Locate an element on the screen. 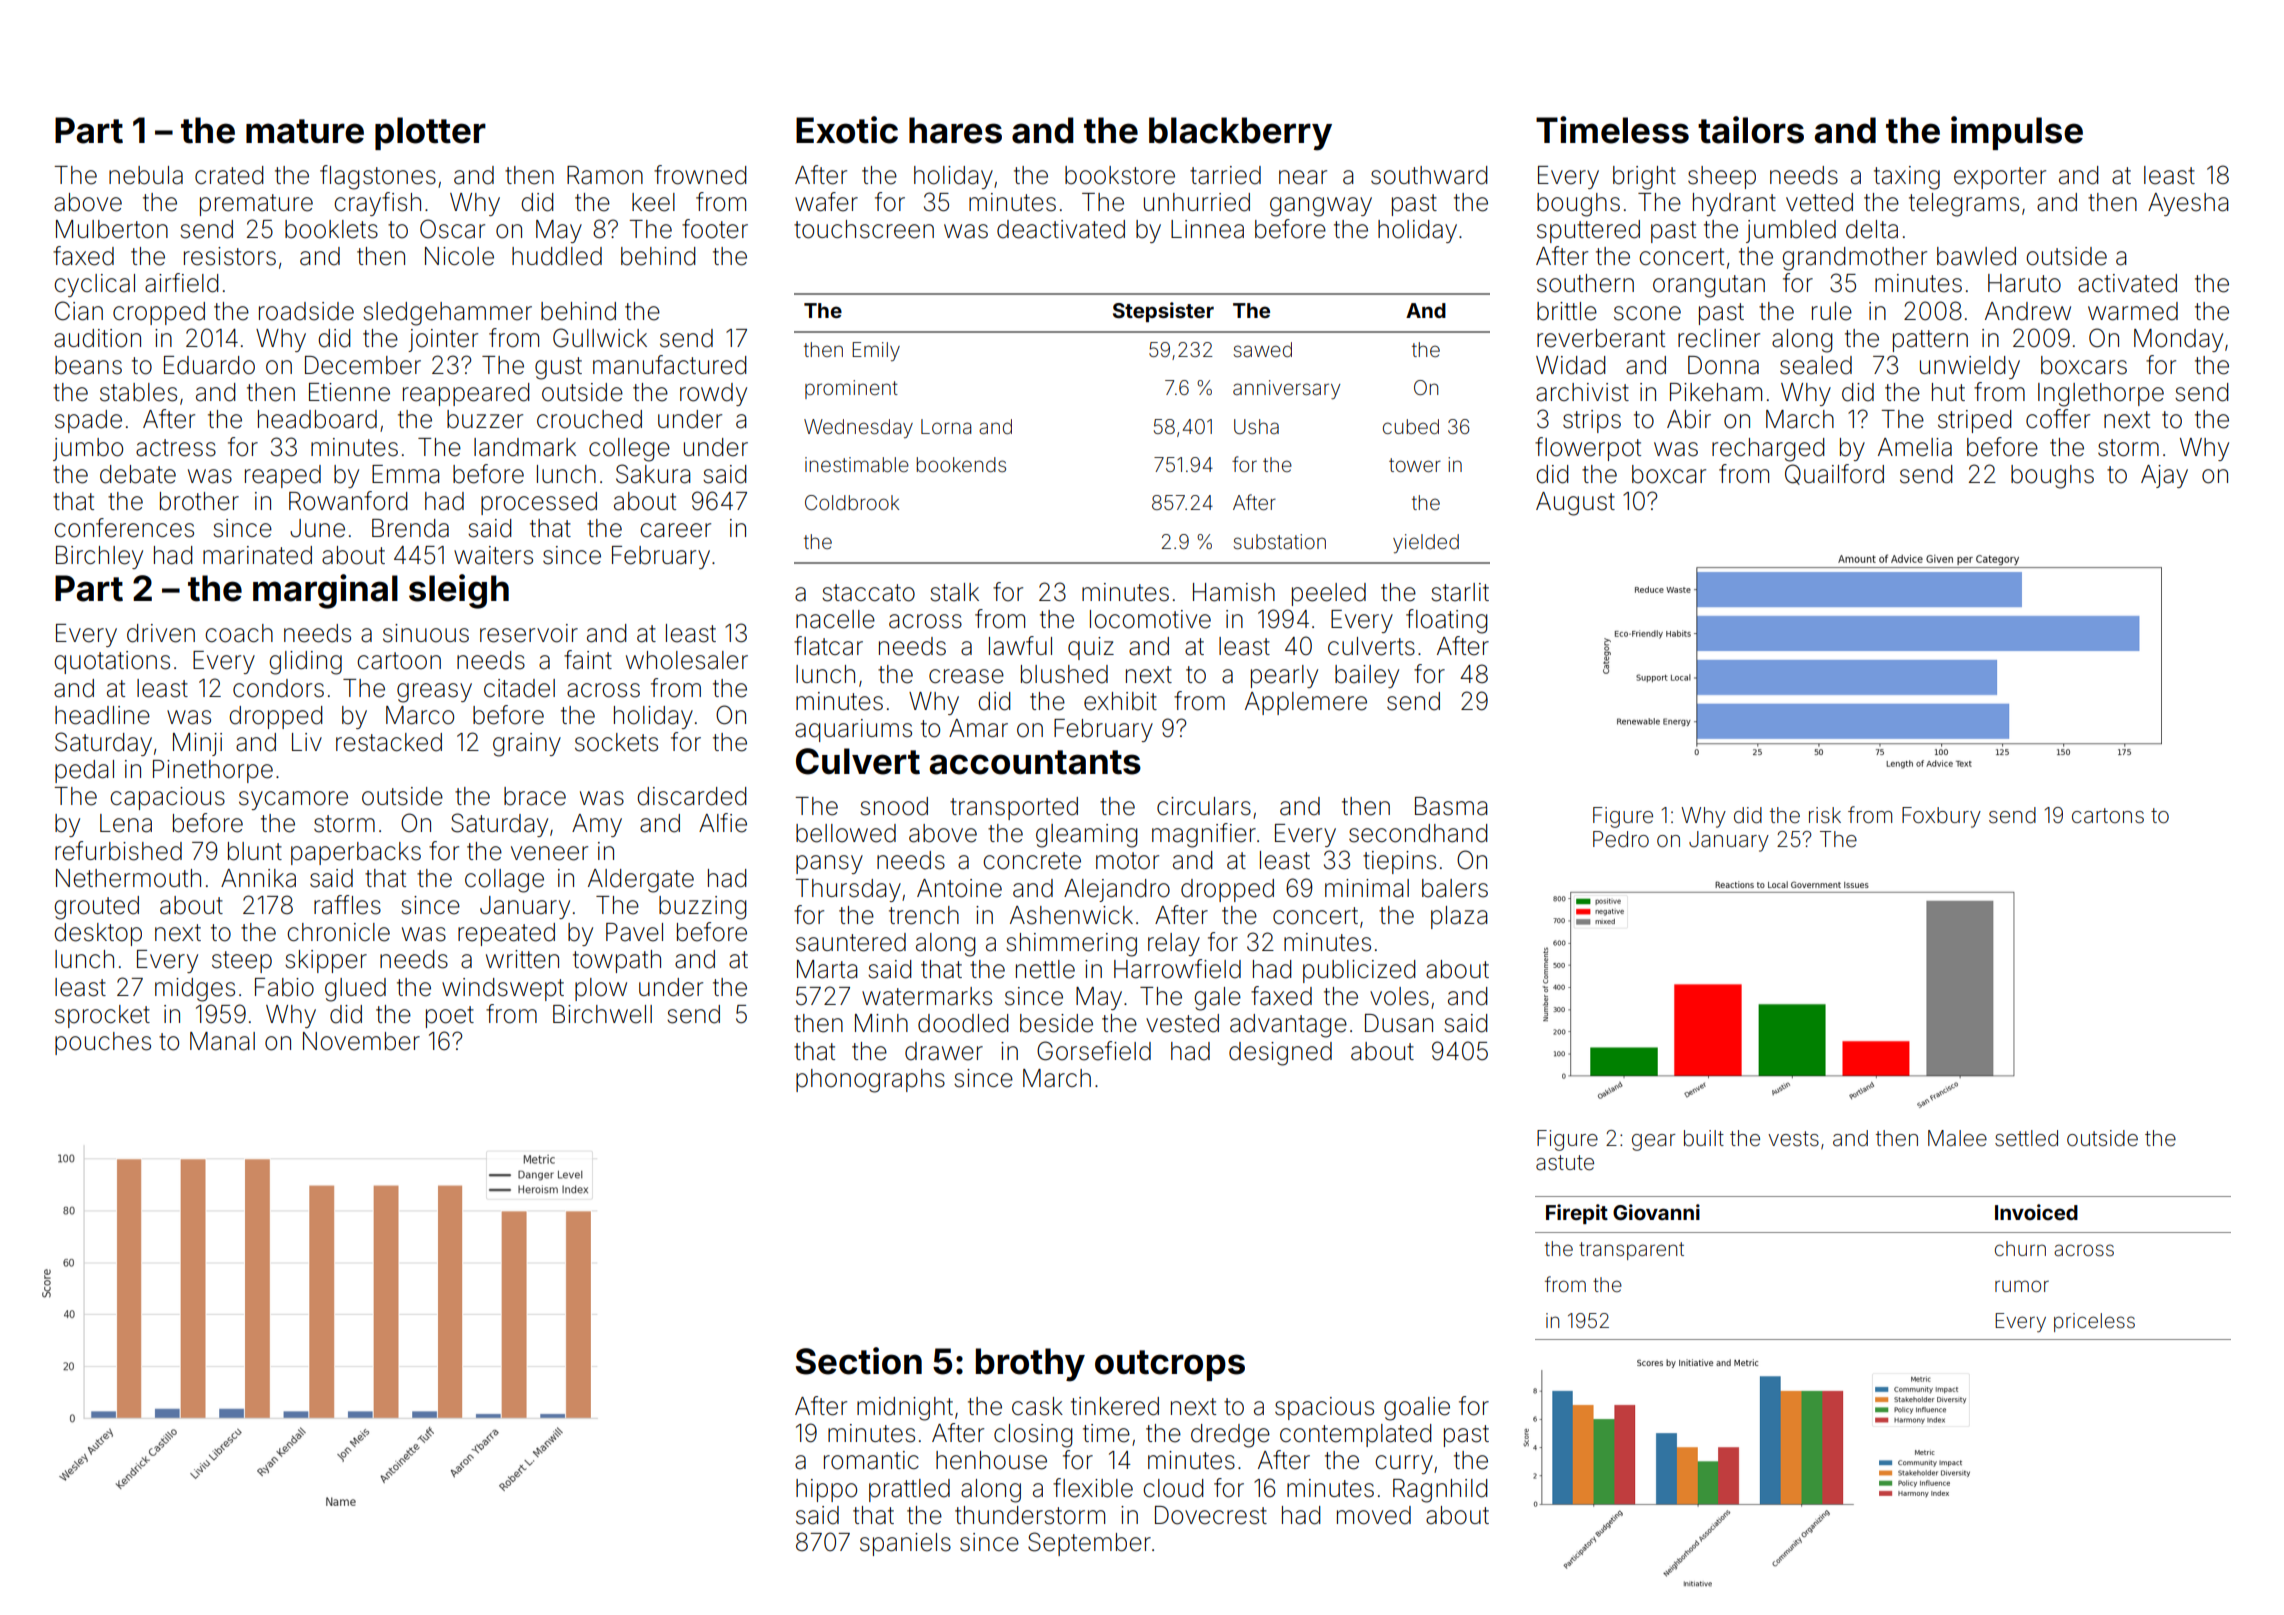 This screenshot has height=1615, width=2284. Section is located at coordinates (859, 1361).
